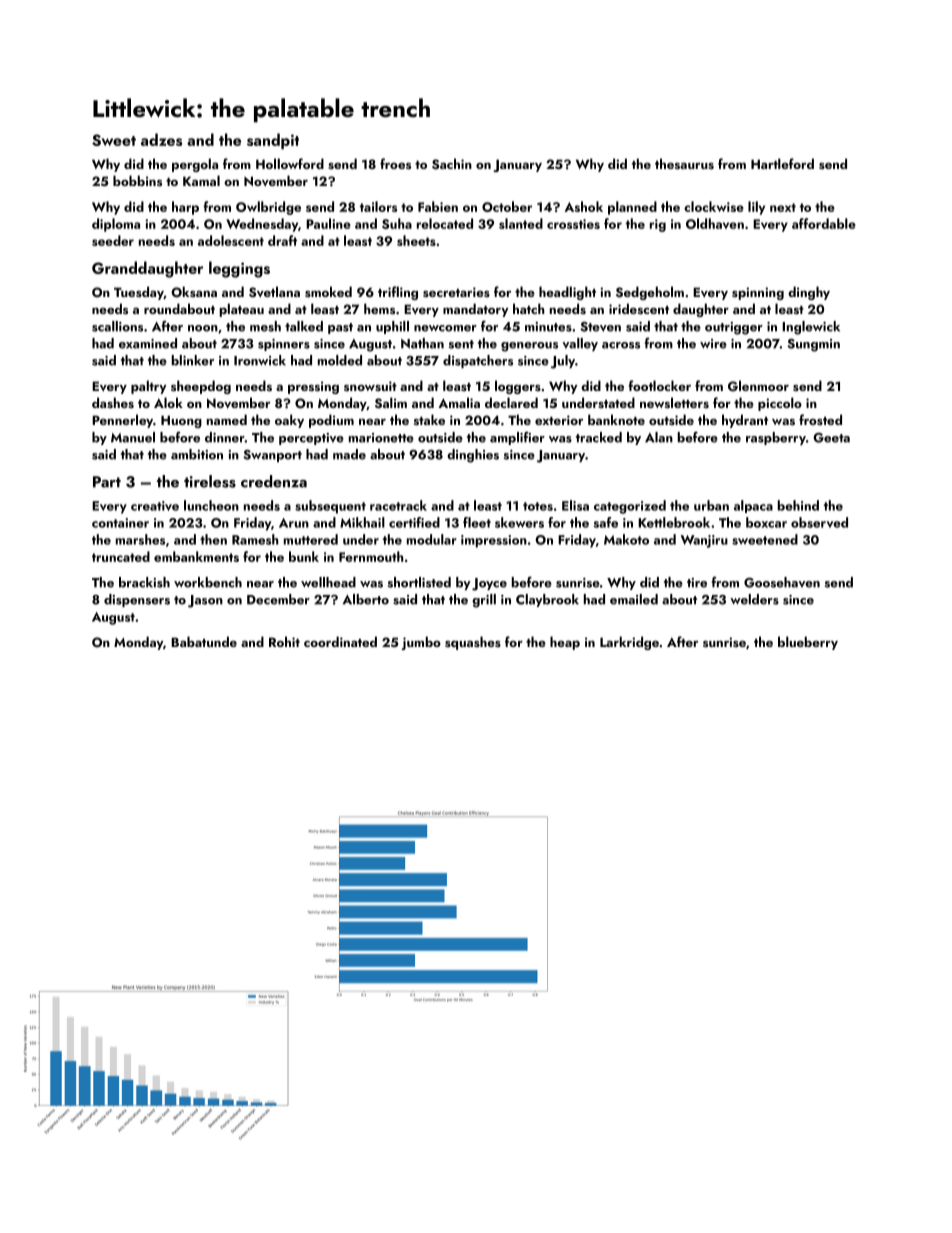  What do you see at coordinates (445, 223) in the document?
I see `relocated` at bounding box center [445, 223].
